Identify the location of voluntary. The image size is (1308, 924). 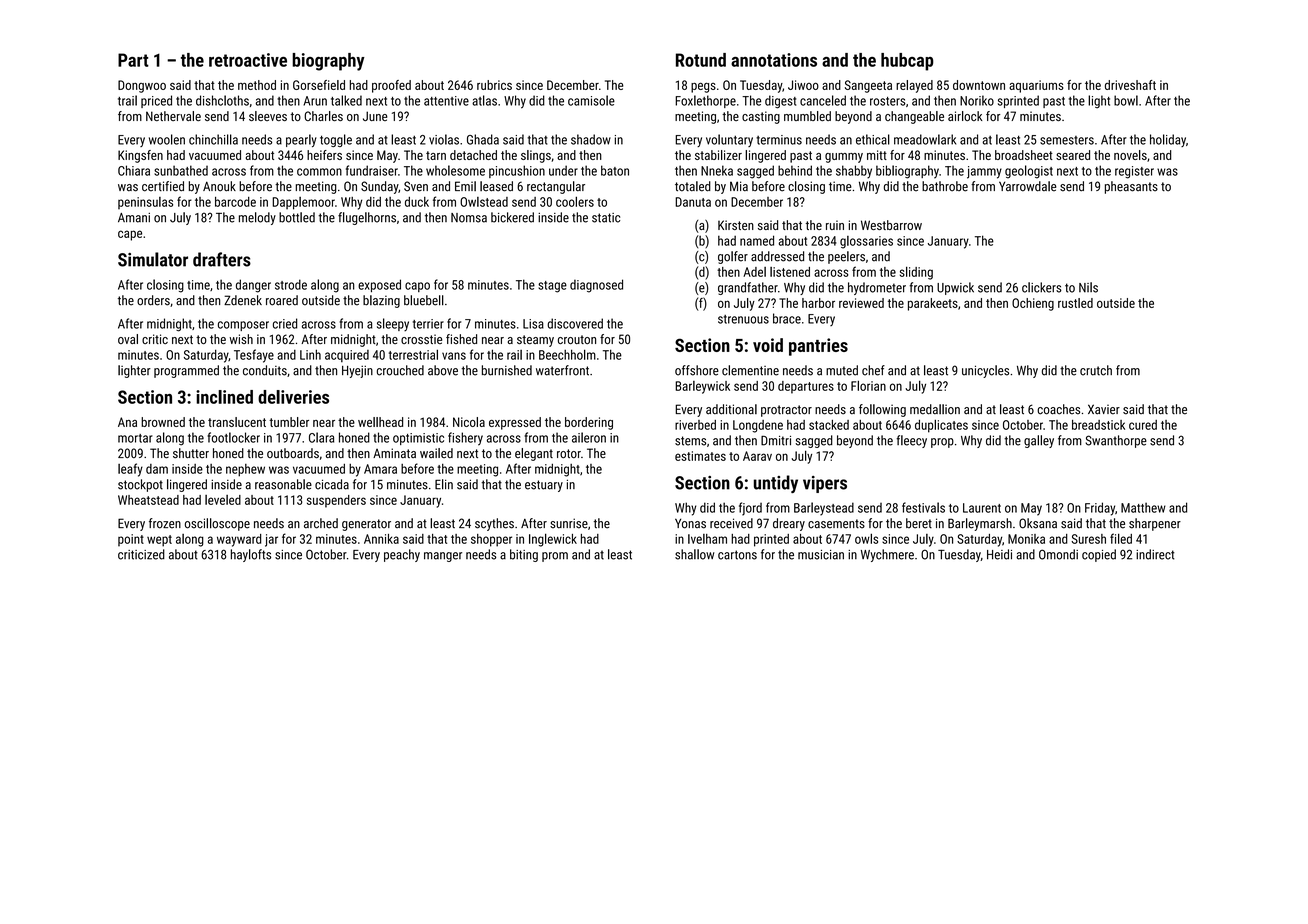
(729, 140).
